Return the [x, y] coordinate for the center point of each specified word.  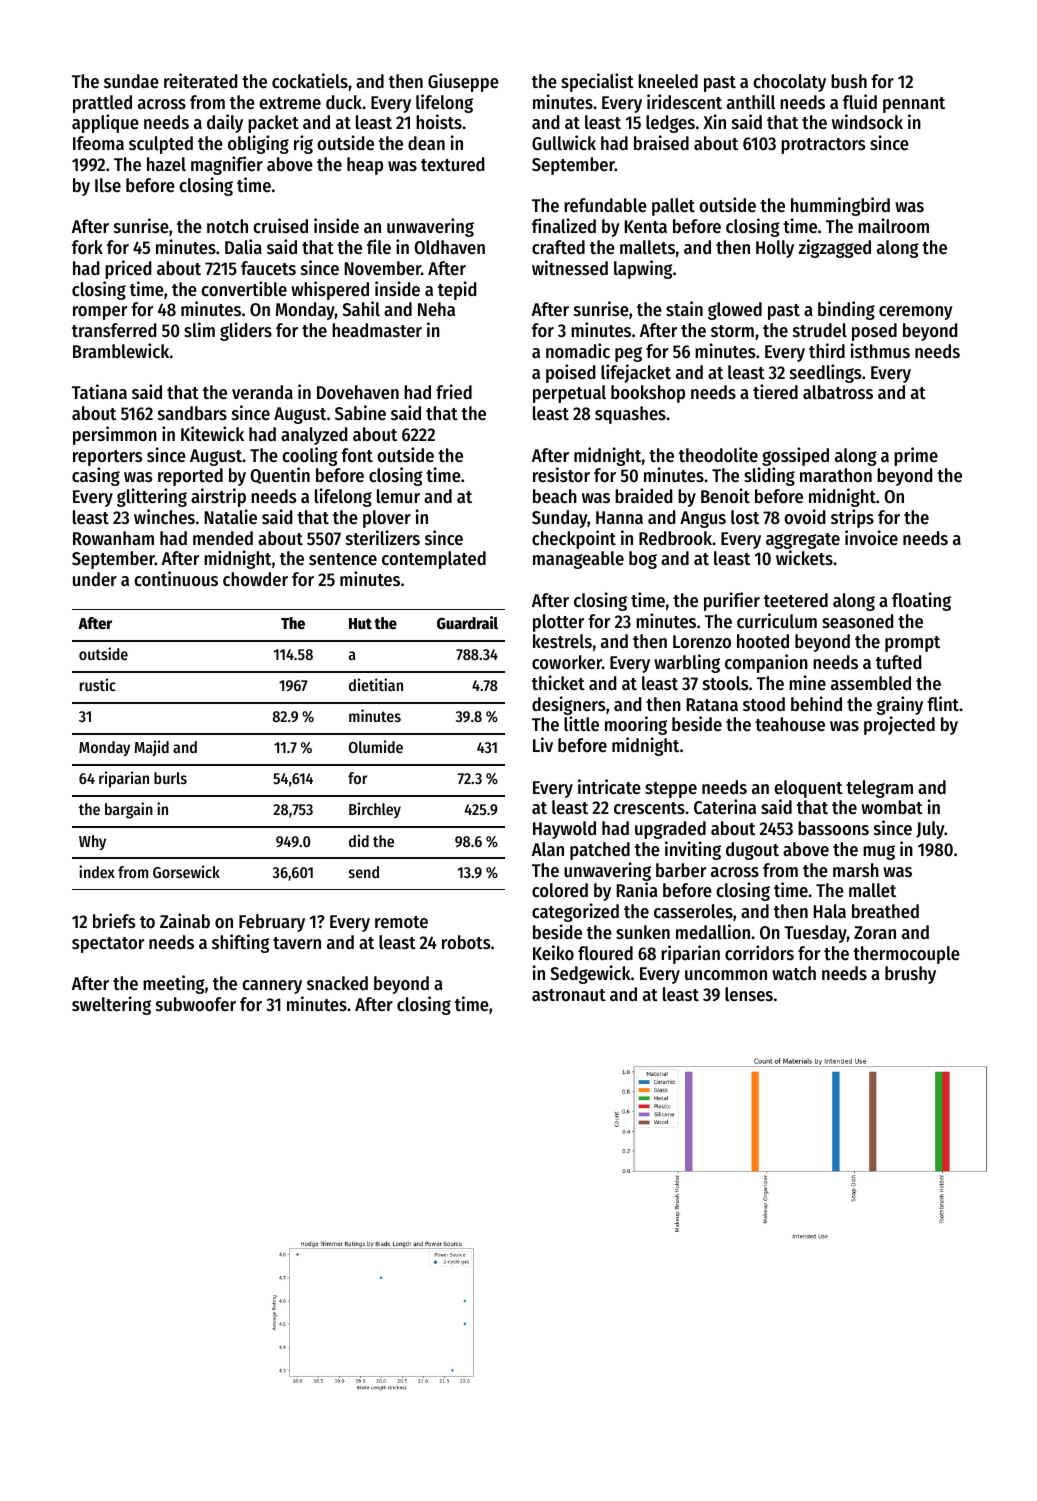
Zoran [875, 932]
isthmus [880, 350]
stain [684, 308]
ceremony [916, 313]
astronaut [569, 995]
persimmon [115, 435]
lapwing [643, 269]
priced [128, 269]
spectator [108, 945]
